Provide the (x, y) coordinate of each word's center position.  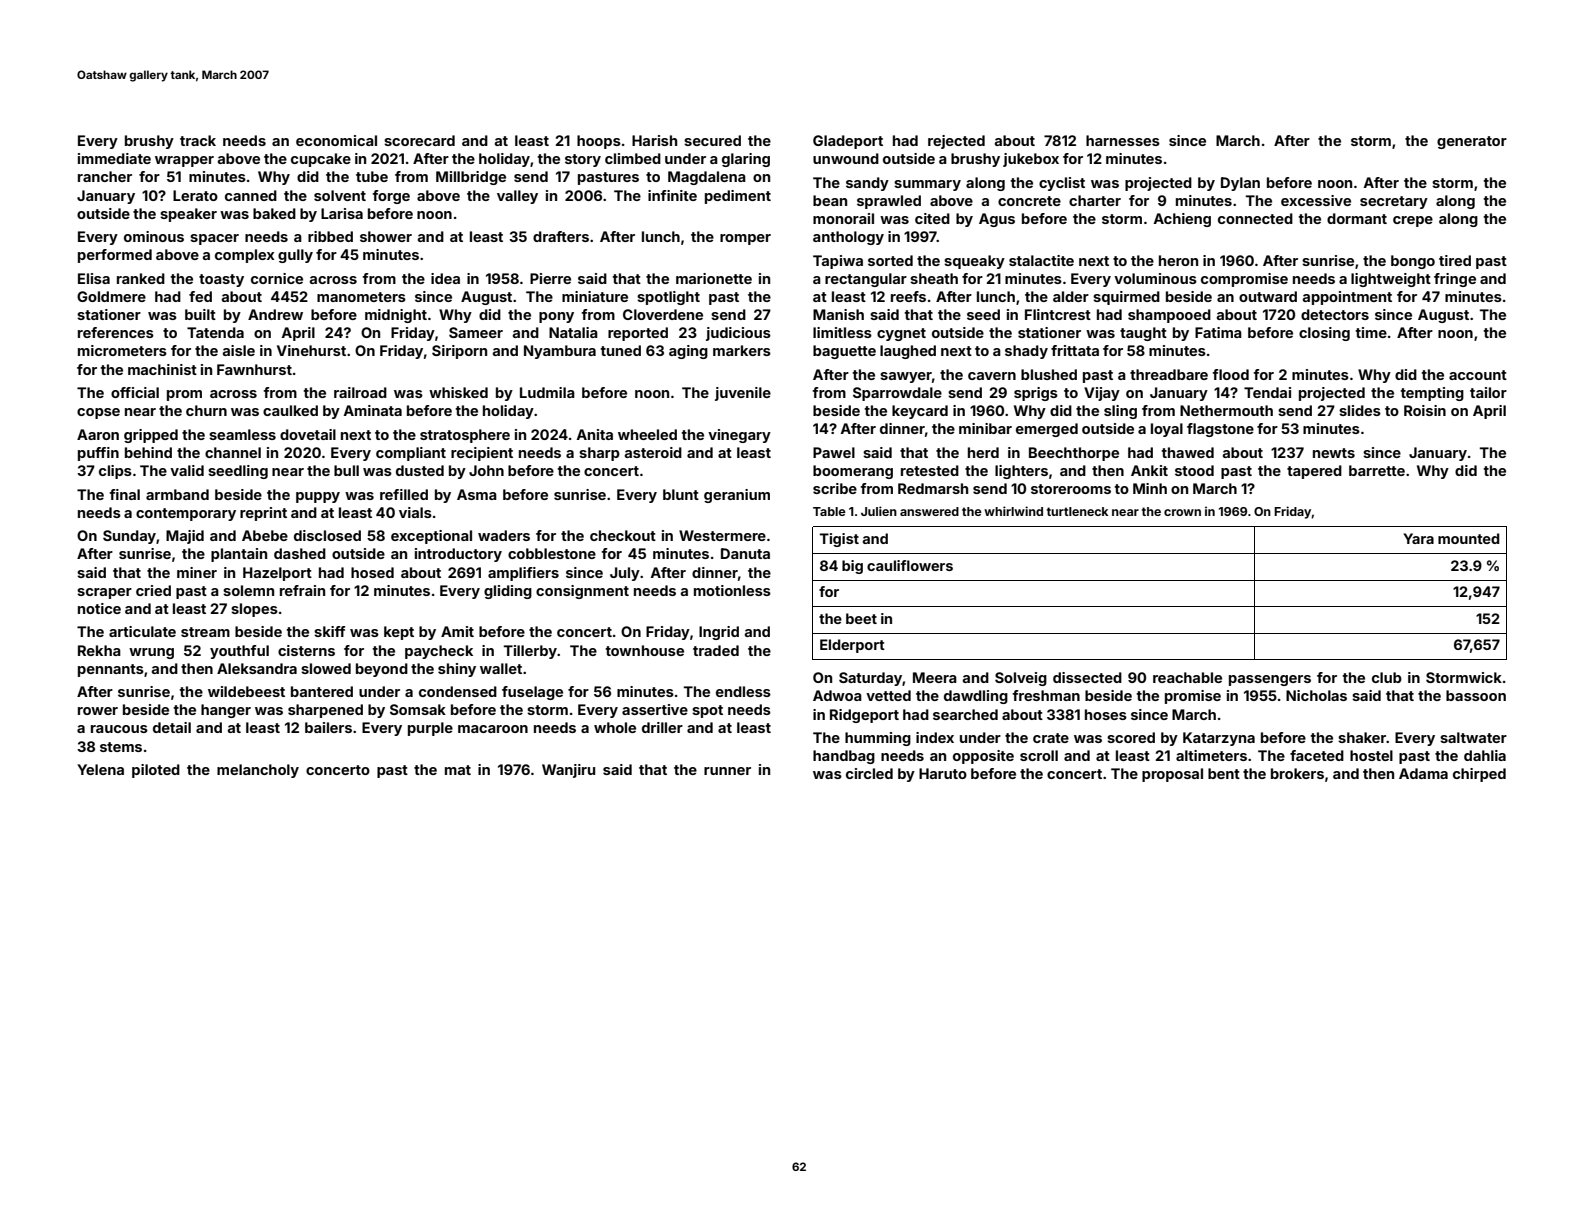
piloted (156, 771)
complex (244, 256)
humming (878, 739)
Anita (594, 434)
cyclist (1062, 184)
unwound (846, 158)
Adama (1423, 773)
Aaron (98, 434)
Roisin (1425, 410)
